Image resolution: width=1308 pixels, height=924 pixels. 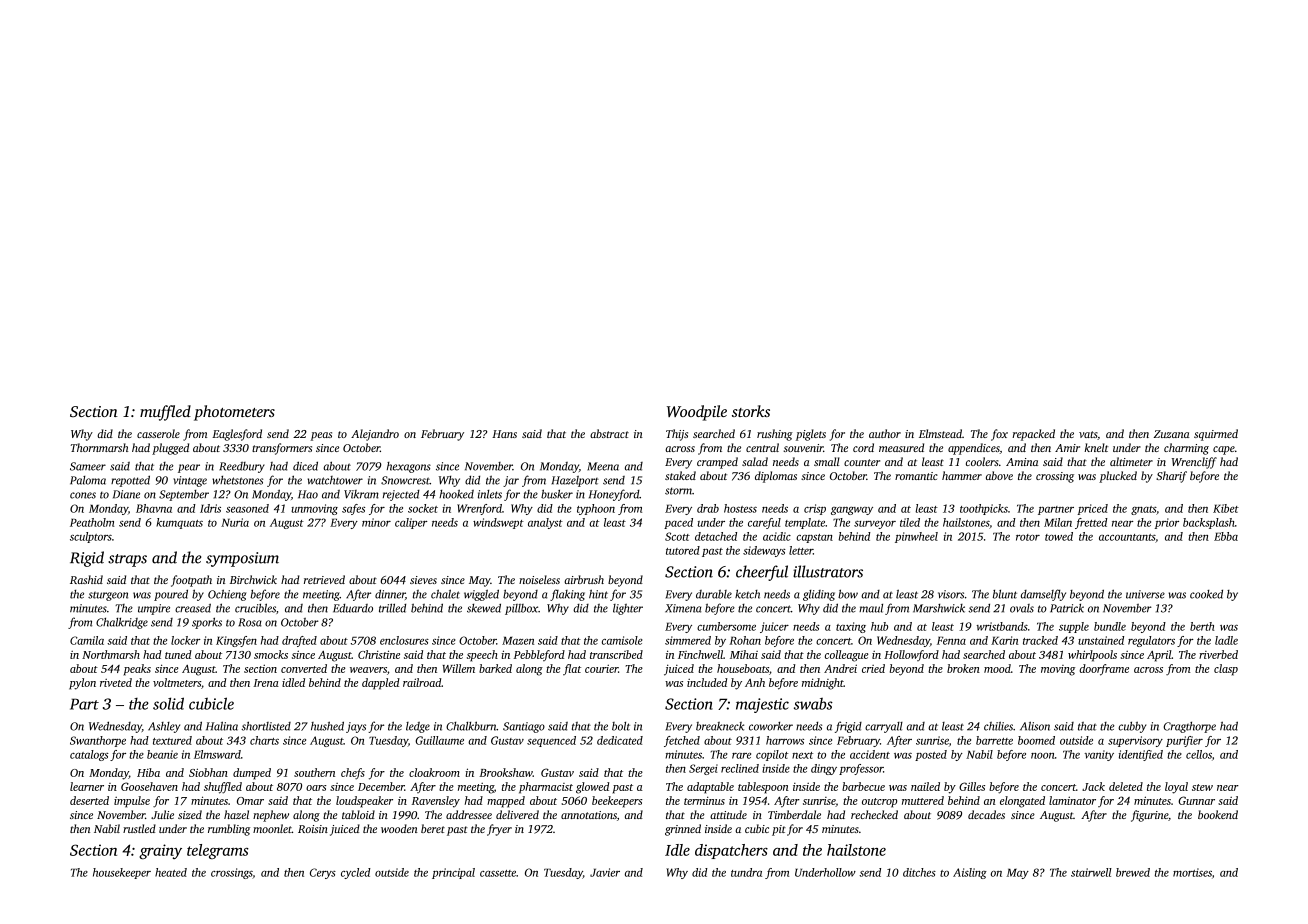 I want to click on rotor, so click(x=1028, y=537).
